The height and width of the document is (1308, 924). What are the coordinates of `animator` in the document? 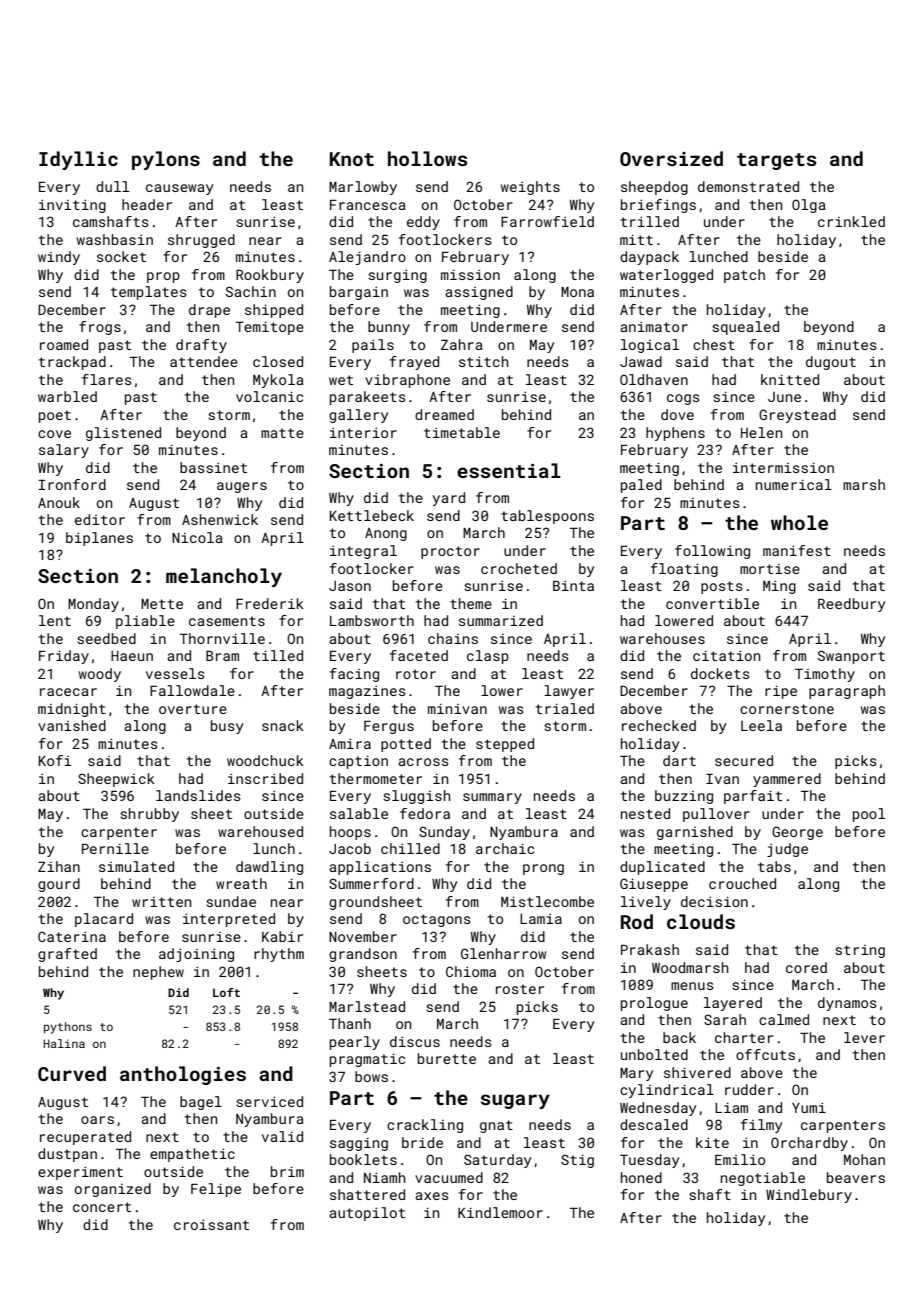 It's located at (654, 326).
